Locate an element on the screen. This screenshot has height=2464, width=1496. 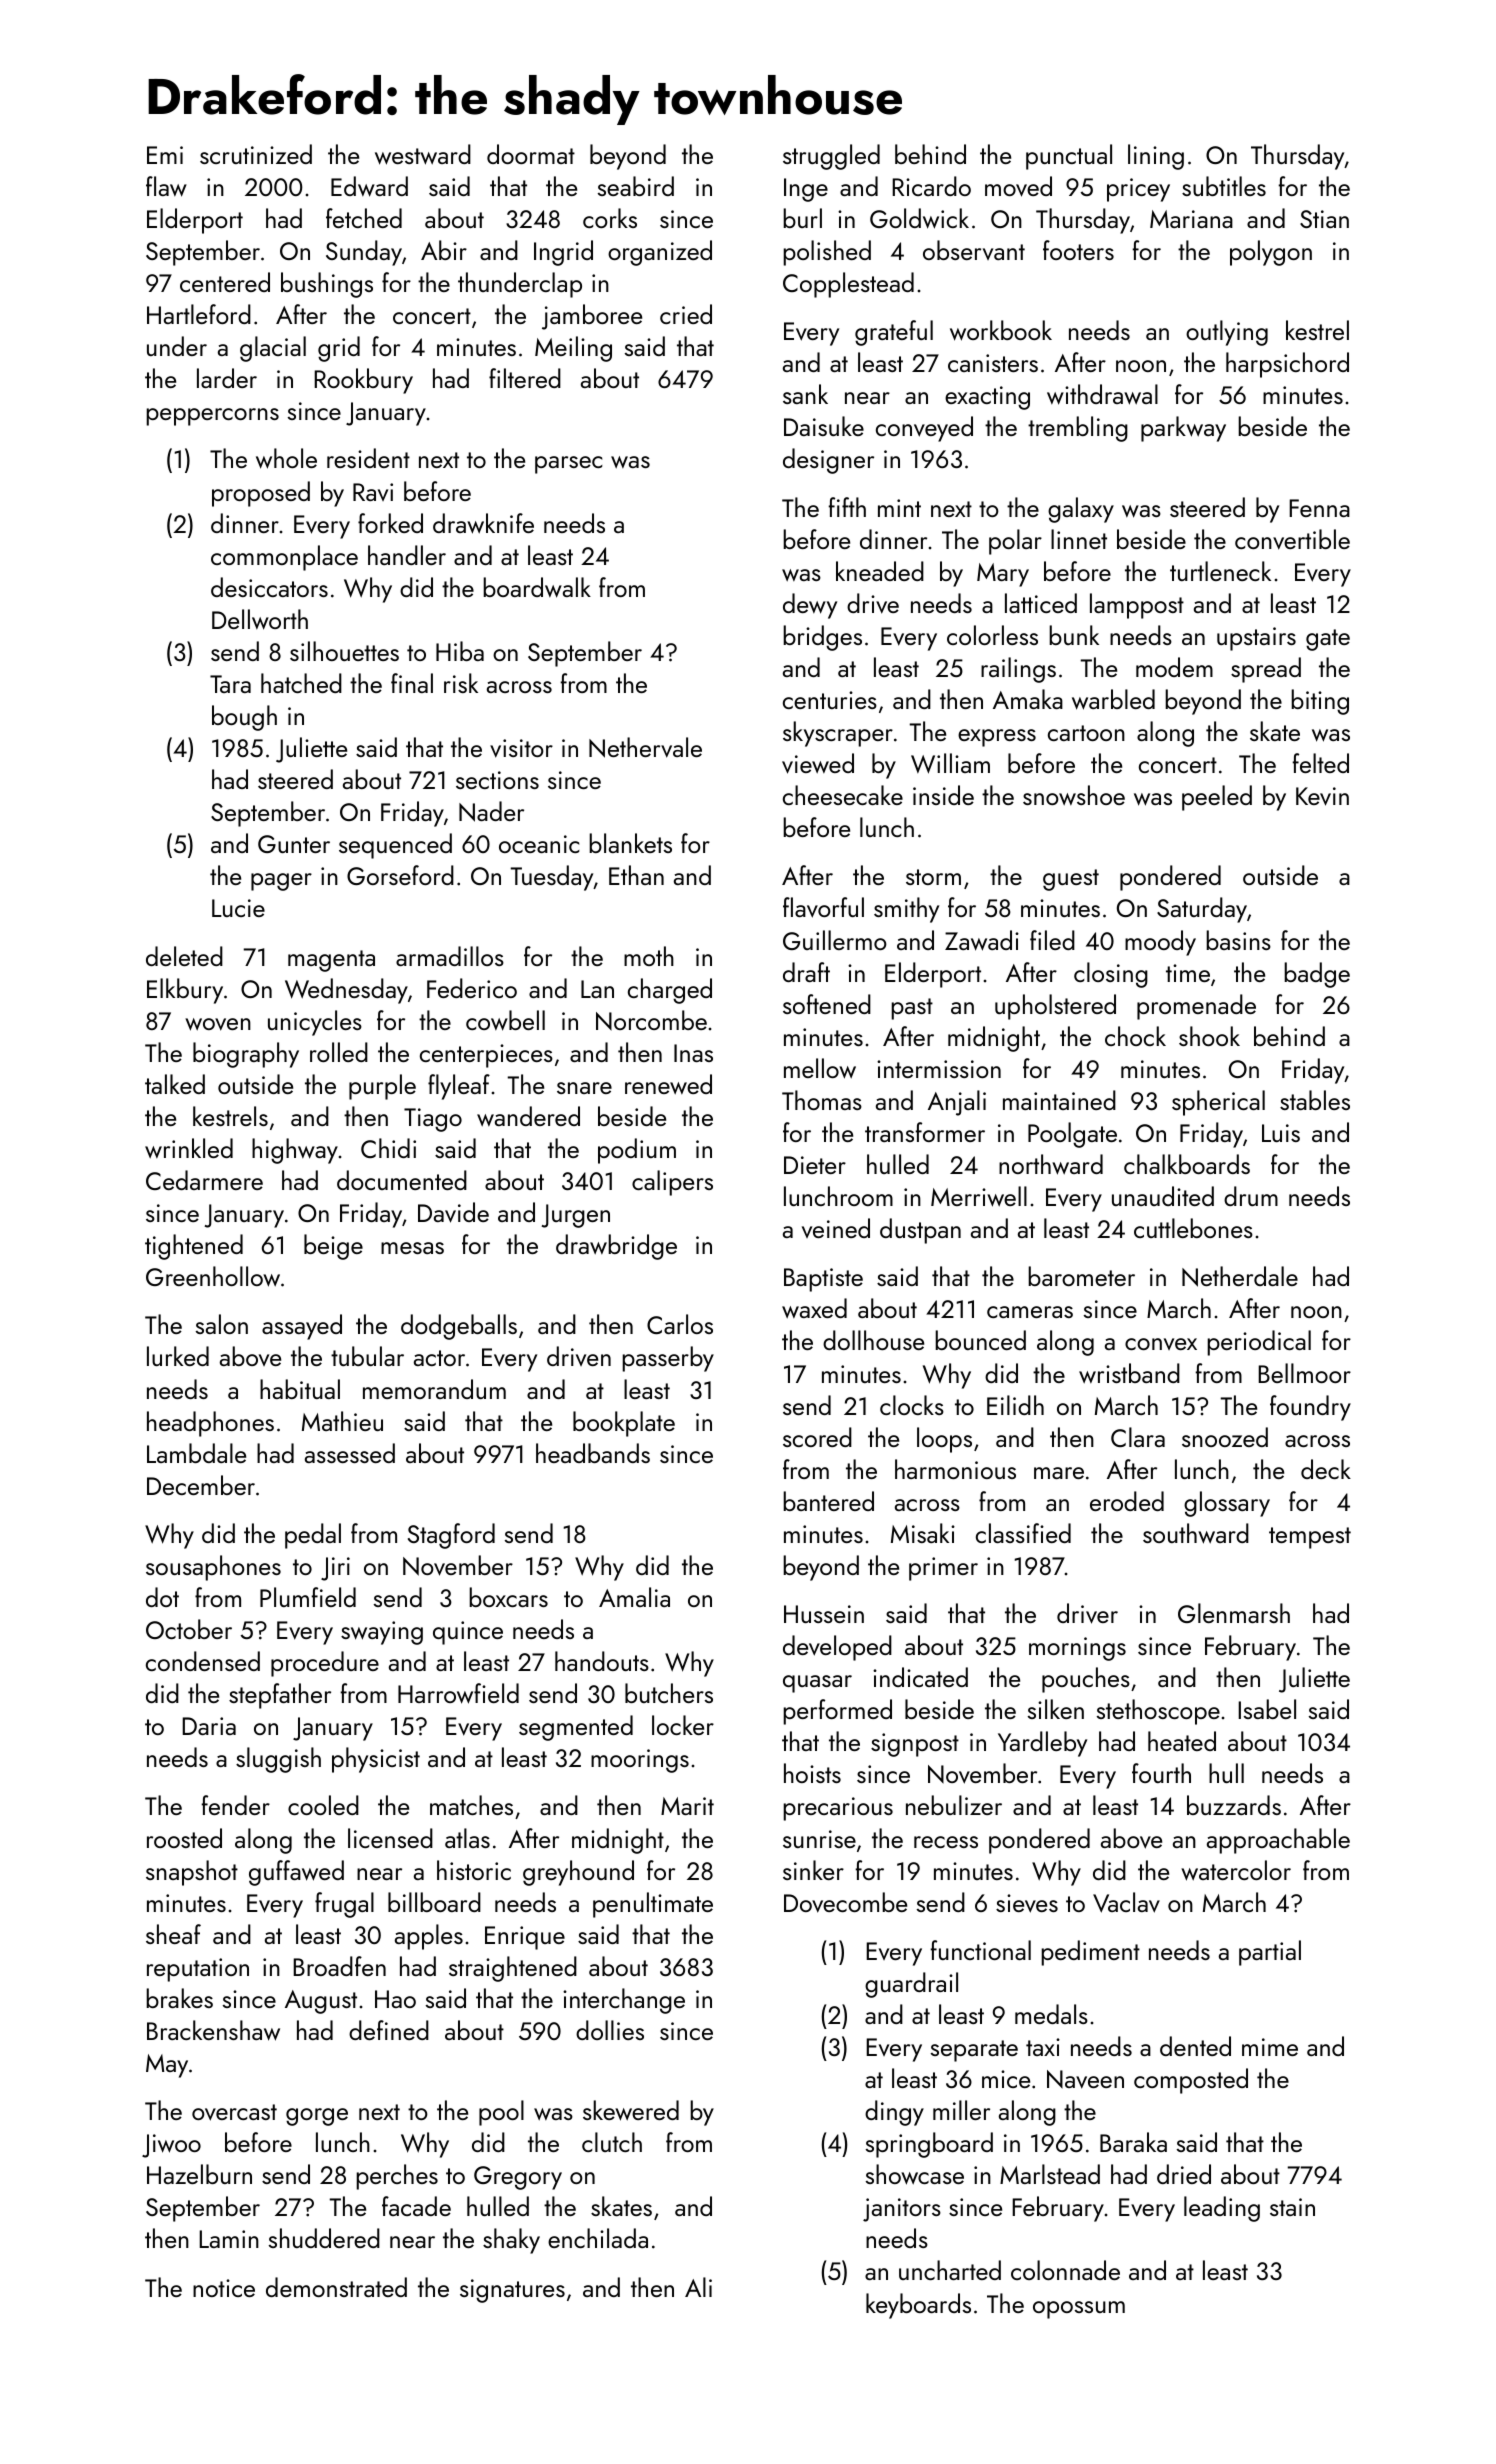
sheaf is located at coordinates (173, 1934).
